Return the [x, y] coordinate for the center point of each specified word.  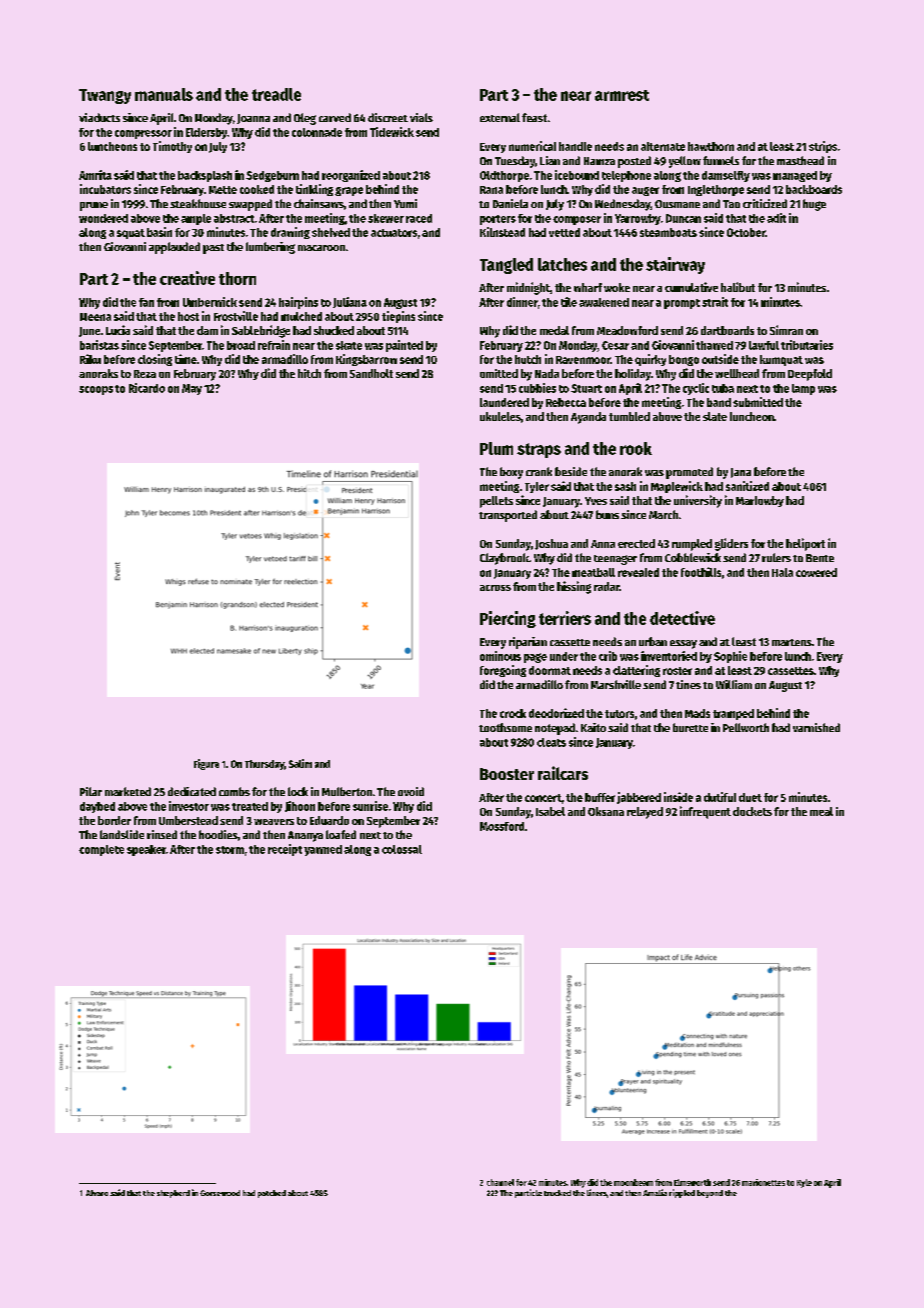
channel [500, 1182]
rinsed [162, 834]
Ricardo [147, 388]
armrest [622, 95]
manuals [164, 94]
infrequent [705, 812]
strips [823, 147]
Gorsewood [220, 1193]
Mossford [502, 826]
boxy [511, 473]
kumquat [781, 360]
